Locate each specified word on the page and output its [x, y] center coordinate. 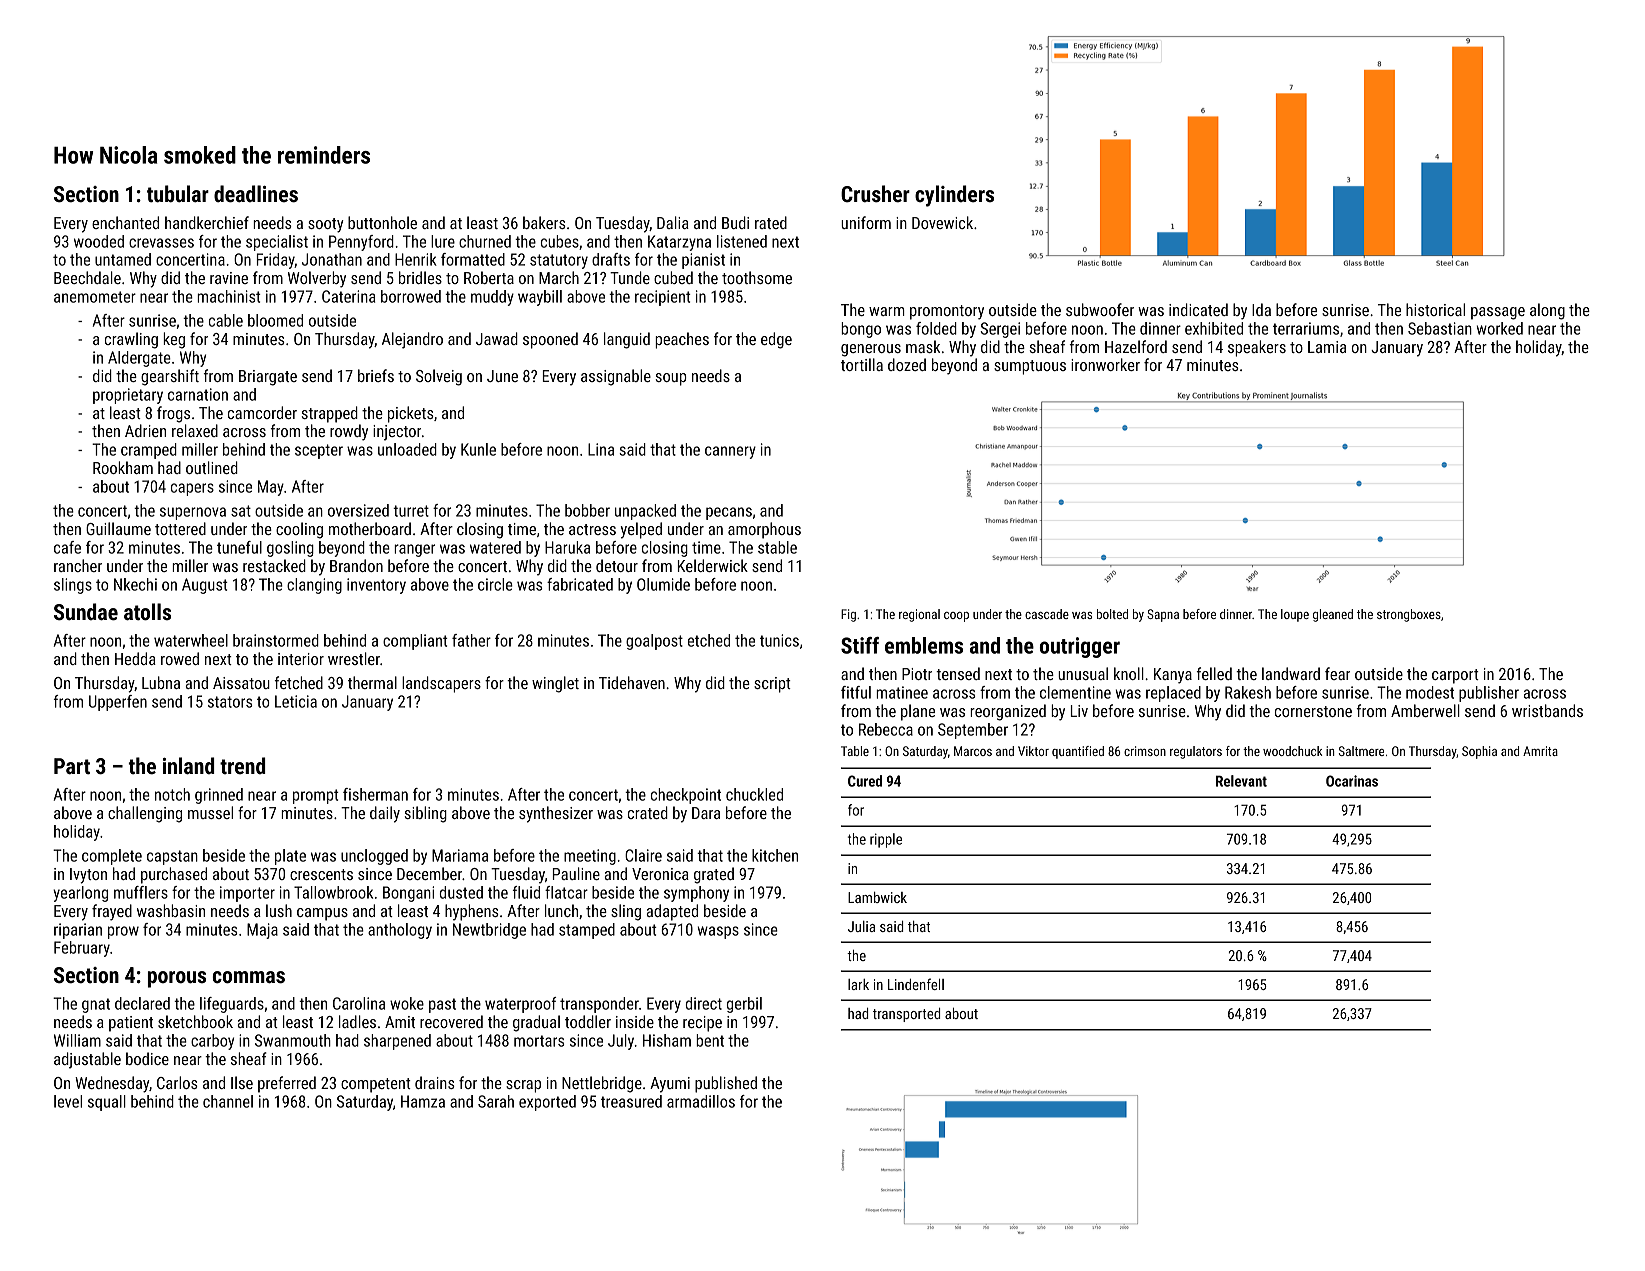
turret [411, 511]
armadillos [701, 1101]
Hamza [423, 1101]
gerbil [744, 1005]
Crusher [875, 194]
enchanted [125, 222]
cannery [730, 452]
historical [1435, 309]
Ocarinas [1352, 781]
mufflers [141, 892]
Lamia [1327, 347]
